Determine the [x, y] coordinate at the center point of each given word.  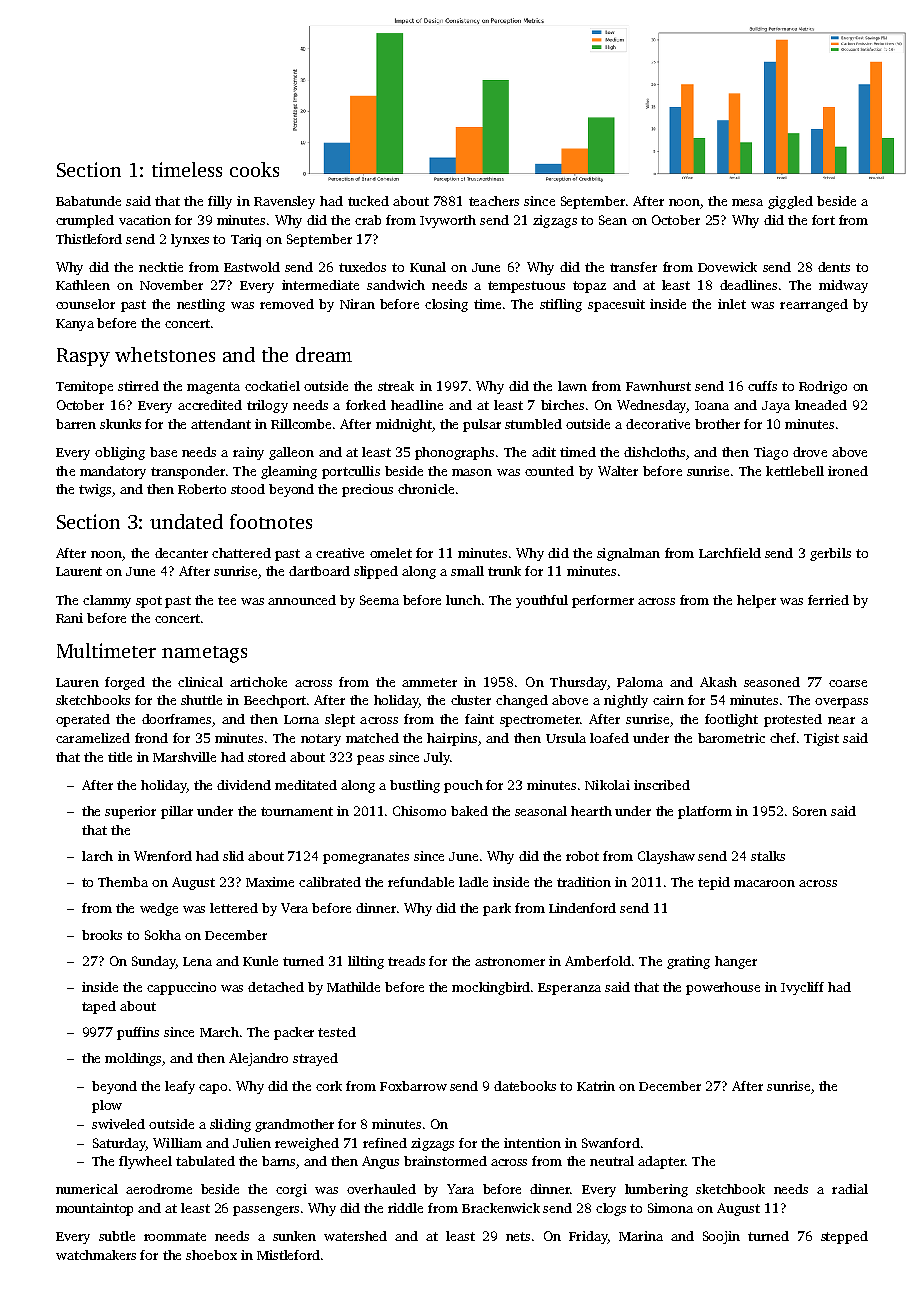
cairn [668, 700]
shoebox [211, 1255]
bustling [415, 786]
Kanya [75, 325]
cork [329, 1086]
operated [83, 720]
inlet [732, 304]
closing [446, 305]
